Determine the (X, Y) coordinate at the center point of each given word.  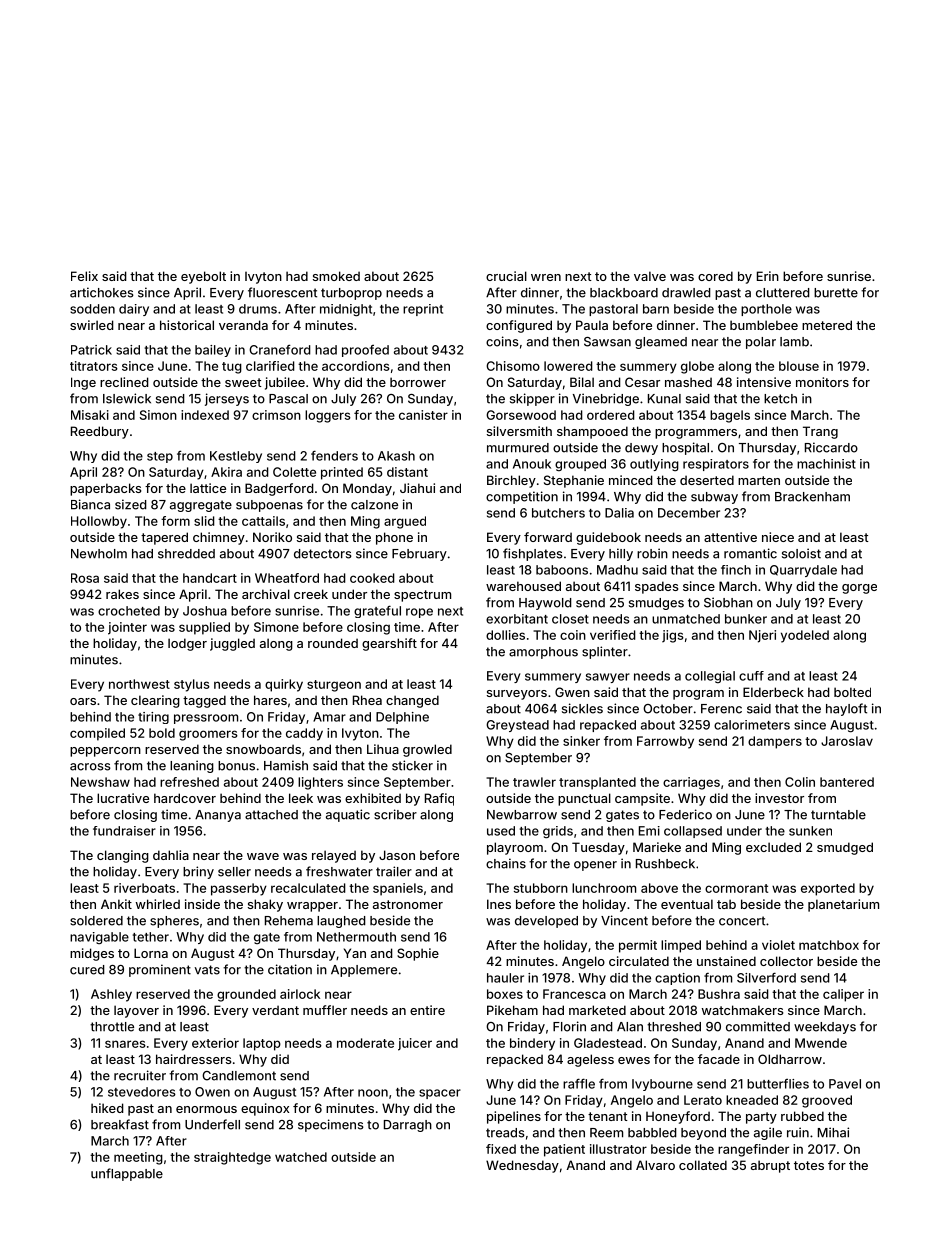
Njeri (762, 636)
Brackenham (812, 497)
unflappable (127, 1174)
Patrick (91, 350)
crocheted (129, 611)
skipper (532, 399)
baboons (562, 570)
